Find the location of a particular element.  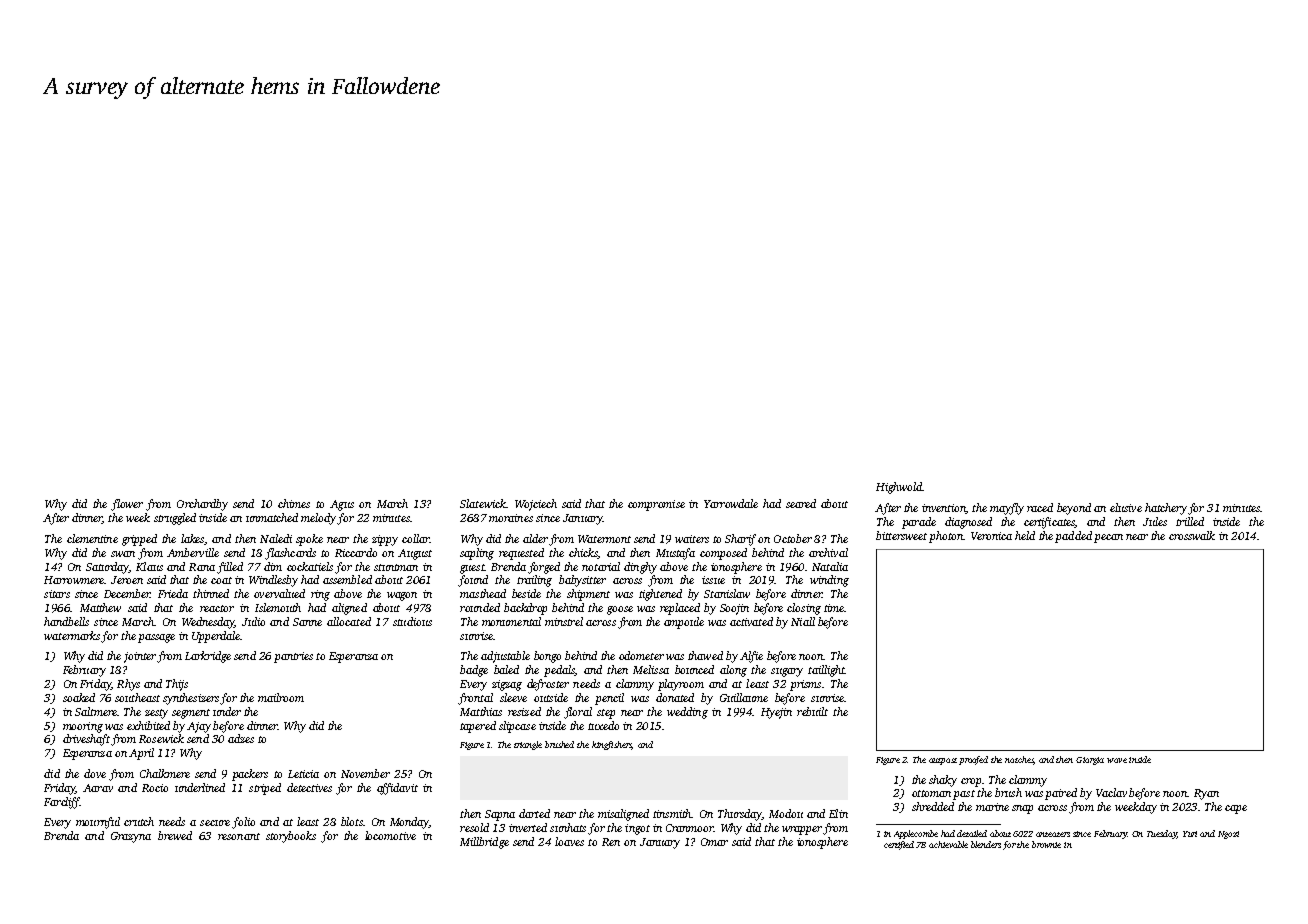

folio is located at coordinates (243, 823).
